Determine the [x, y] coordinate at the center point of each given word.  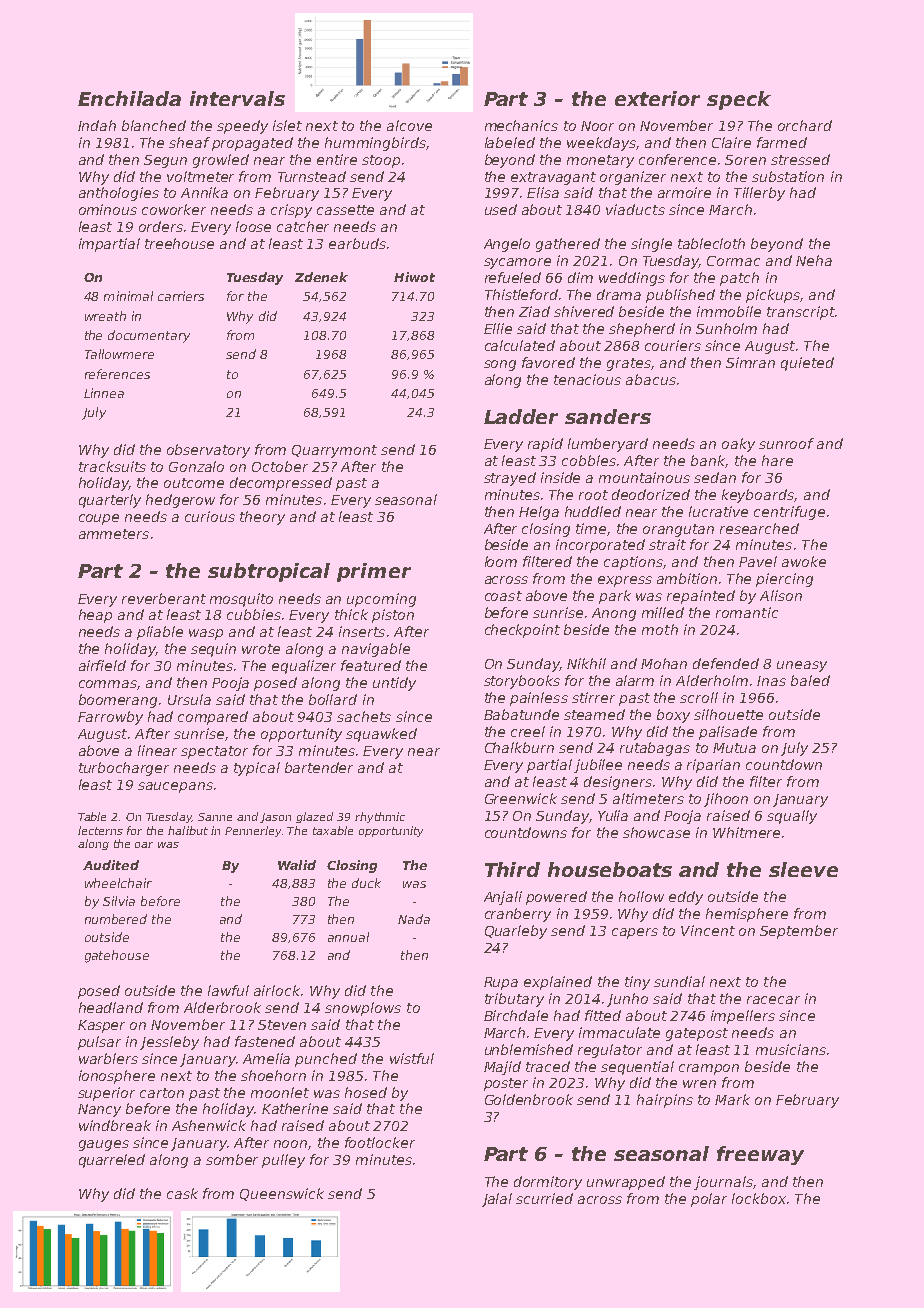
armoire [684, 192]
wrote [261, 649]
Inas [771, 681]
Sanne [215, 817]
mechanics [521, 125]
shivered [584, 311]
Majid [502, 1068]
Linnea [104, 393]
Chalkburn [519, 747]
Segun [165, 161]
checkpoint [522, 631]
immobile [729, 311]
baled [810, 680]
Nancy [99, 1110]
